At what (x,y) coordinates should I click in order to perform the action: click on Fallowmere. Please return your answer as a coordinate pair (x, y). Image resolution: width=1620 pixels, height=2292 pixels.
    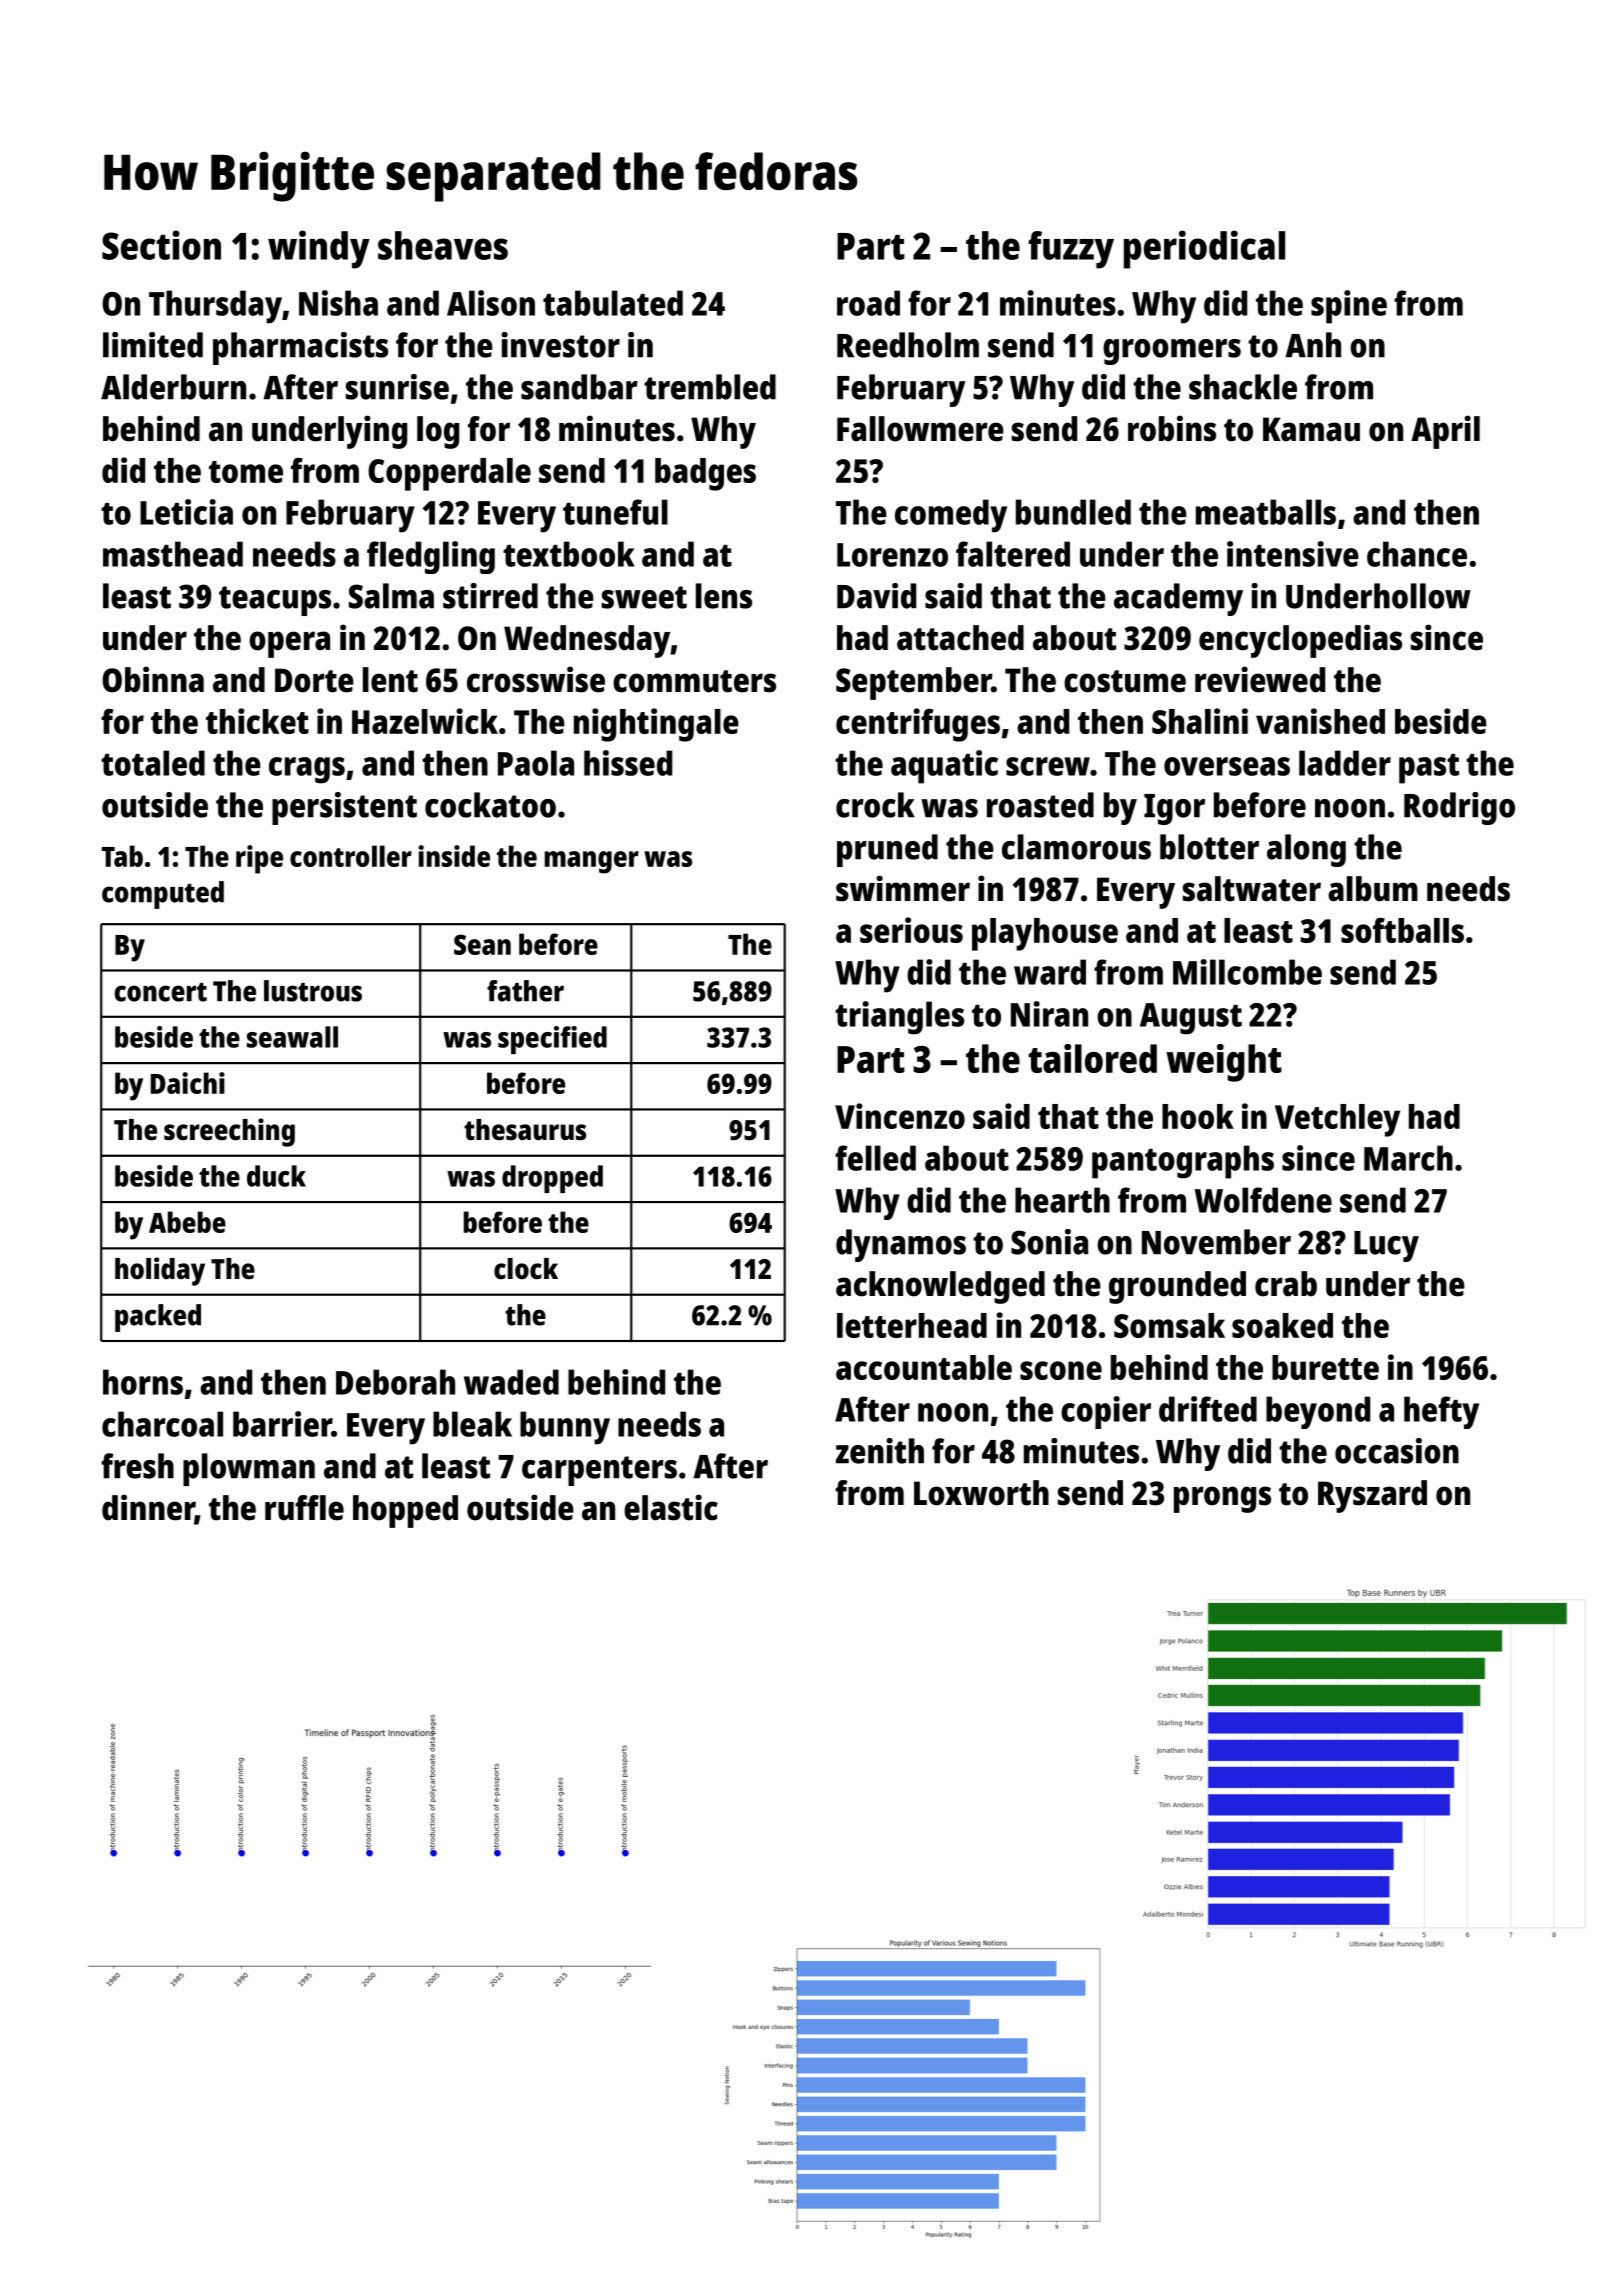
    Looking at the image, I should click on (920, 429).
